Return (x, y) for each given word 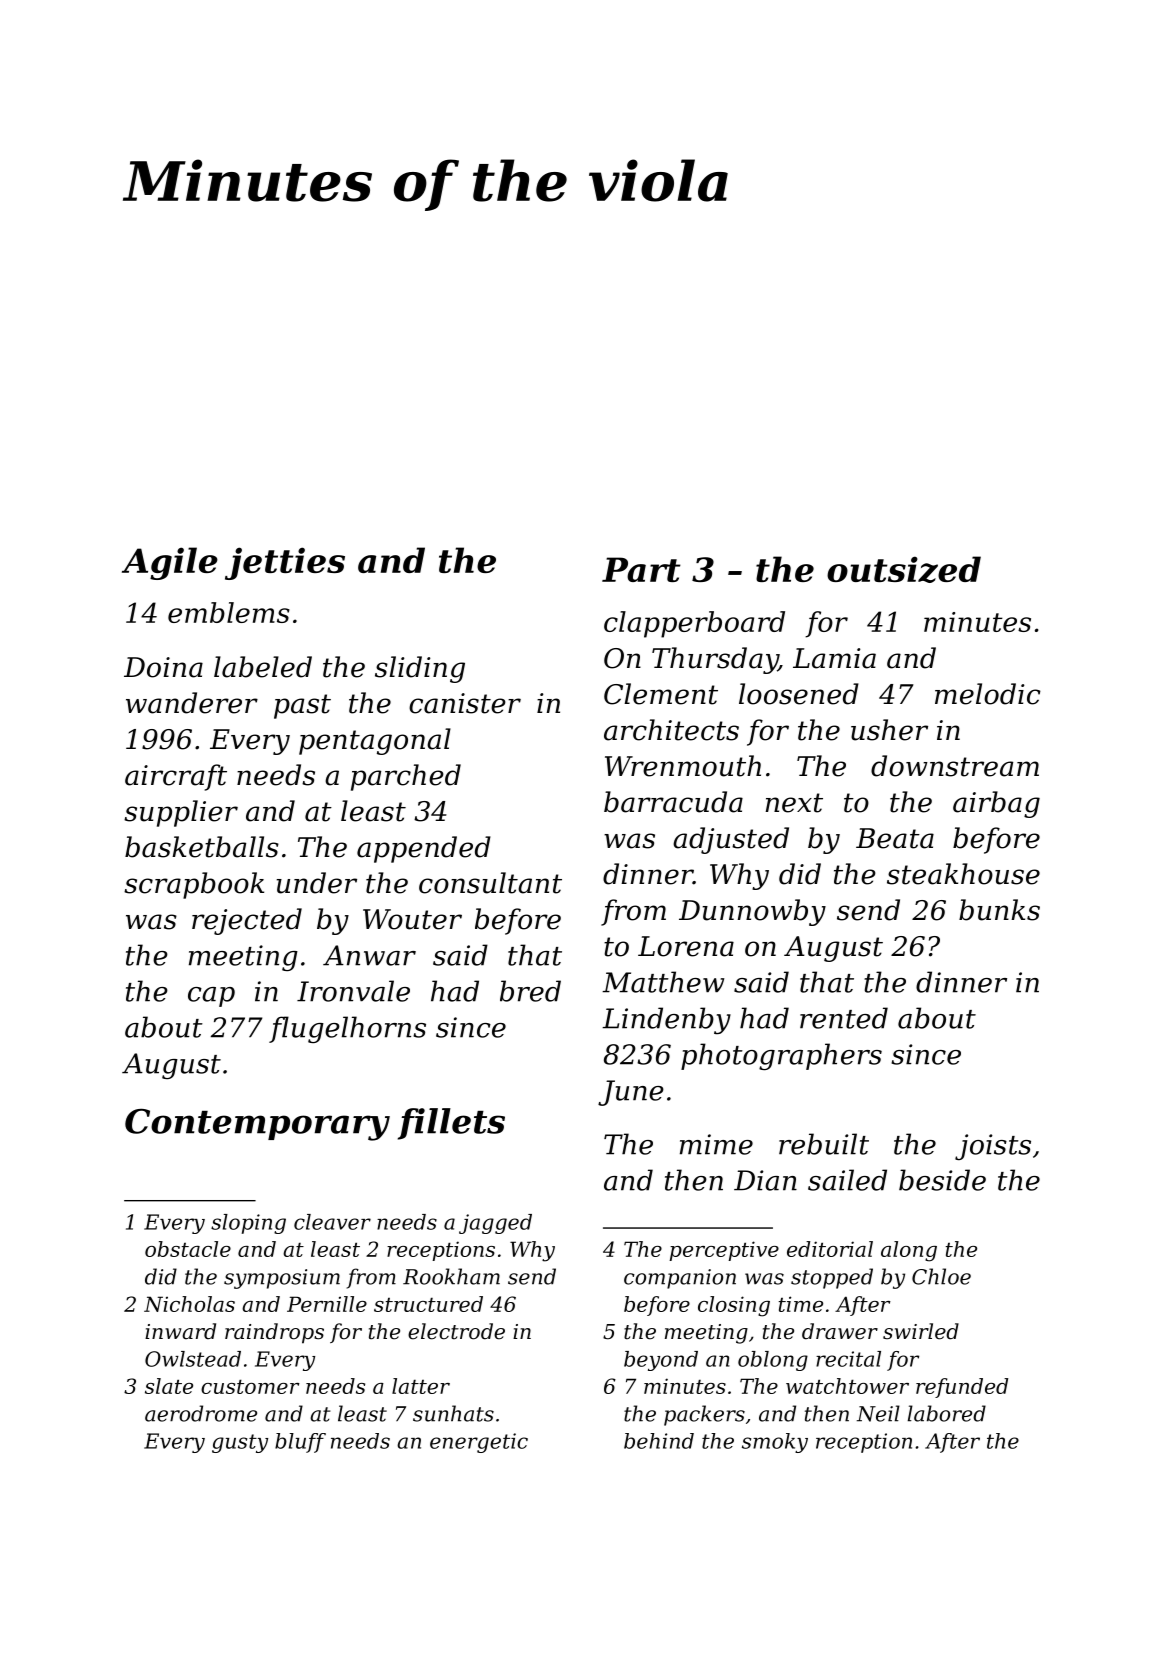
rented (844, 1018)
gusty (240, 1443)
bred (530, 991)
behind (659, 1441)
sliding (420, 669)
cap (211, 997)
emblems (229, 612)
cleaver (332, 1222)
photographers (781, 1056)
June (631, 1093)
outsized (904, 569)
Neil (878, 1413)
